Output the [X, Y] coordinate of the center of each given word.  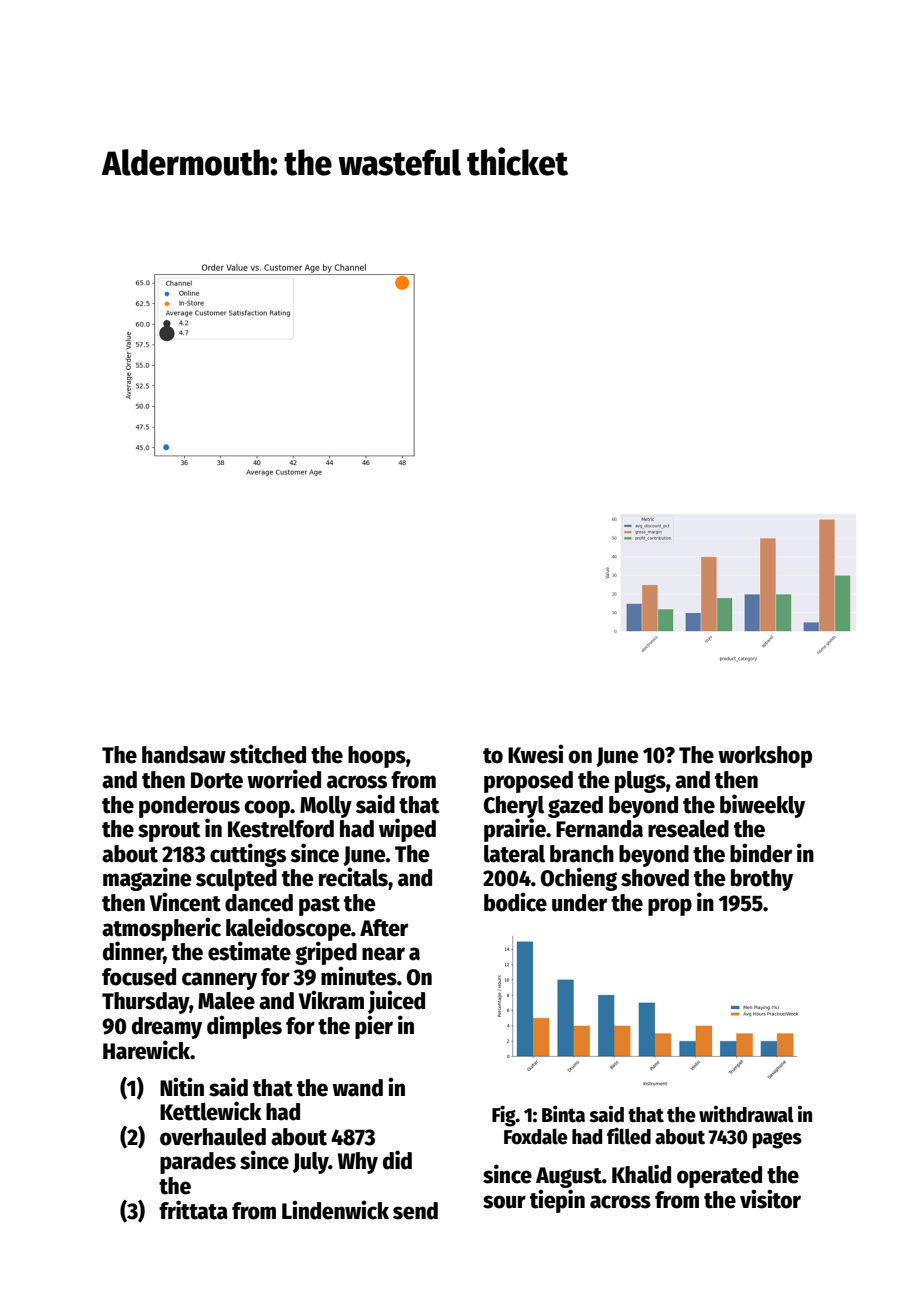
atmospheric [161, 929]
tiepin [557, 1201]
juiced [396, 1002]
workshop [765, 757]
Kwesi [535, 754]
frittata [193, 1210]
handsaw [184, 755]
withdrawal [746, 1114]
